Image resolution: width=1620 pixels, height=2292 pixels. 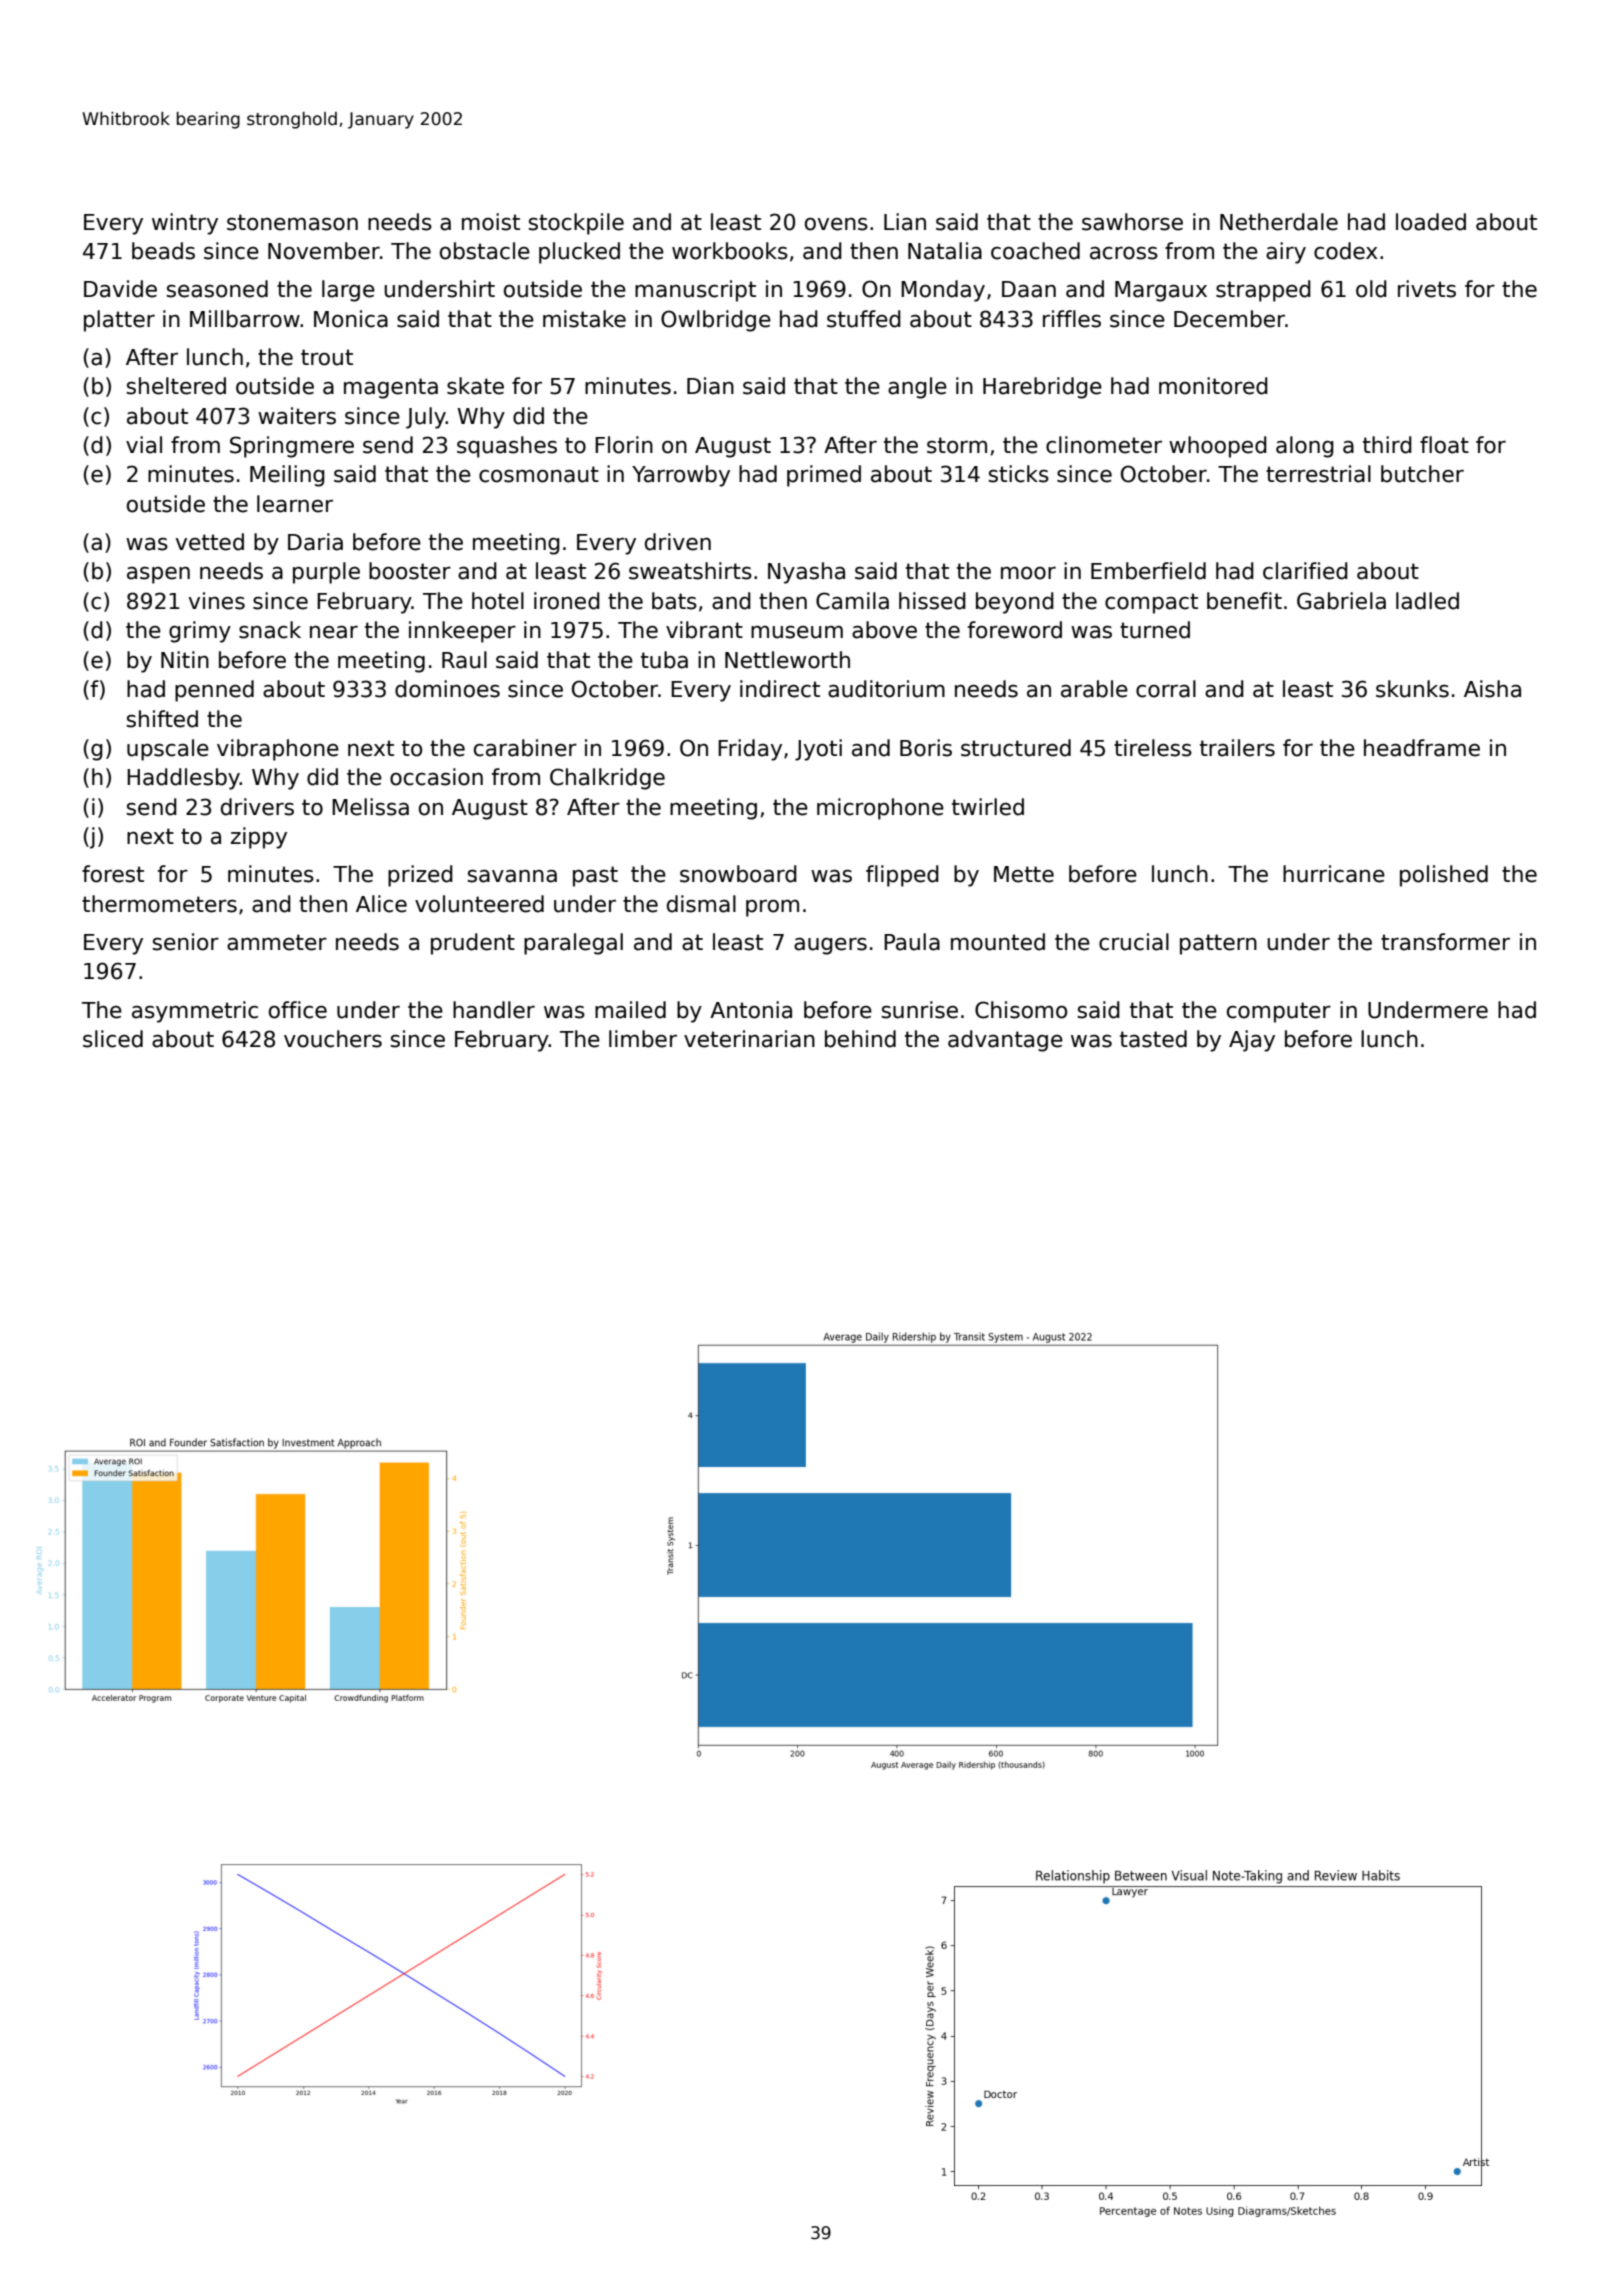 What do you see at coordinates (1427, 601) in the image?
I see `ladled` at bounding box center [1427, 601].
